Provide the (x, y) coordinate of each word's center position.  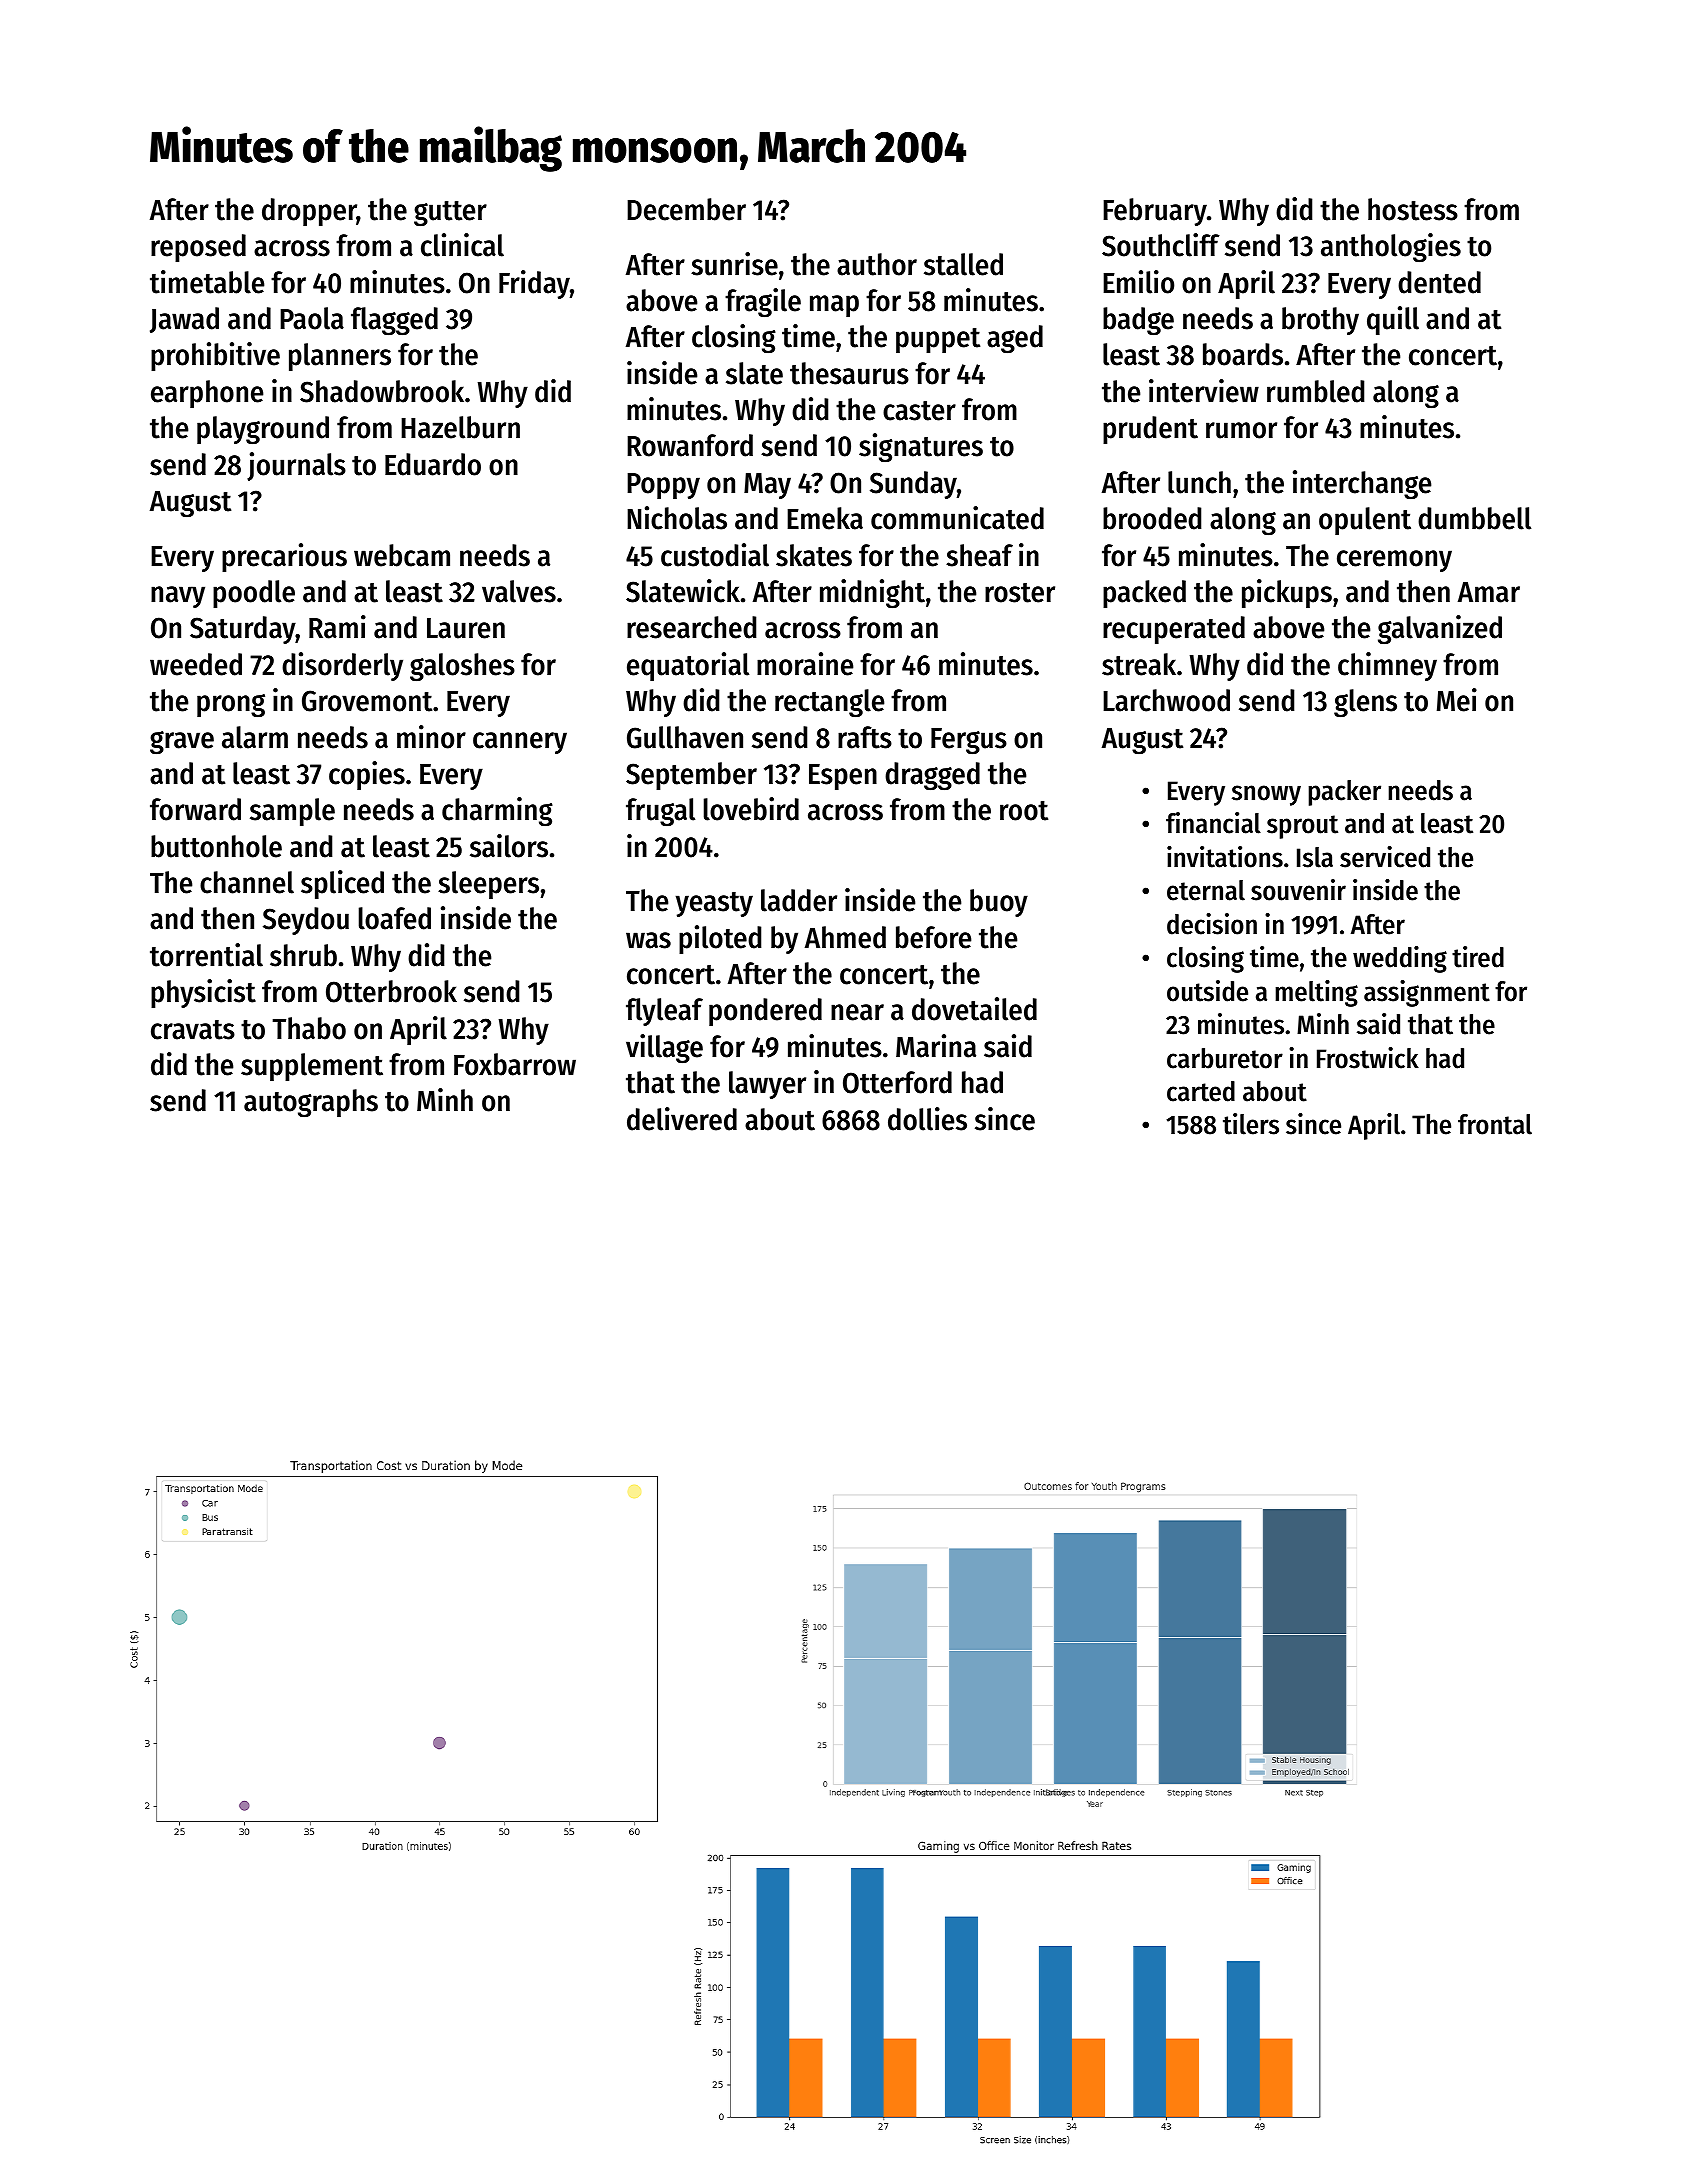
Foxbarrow (515, 1064)
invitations (1225, 857)
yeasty (714, 904)
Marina (936, 1046)
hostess (1413, 209)
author (877, 264)
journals (296, 466)
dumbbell (1474, 518)
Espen (843, 777)
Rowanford (690, 445)
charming (497, 811)
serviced (1385, 857)
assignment (1427, 993)
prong (231, 705)
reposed (198, 248)
